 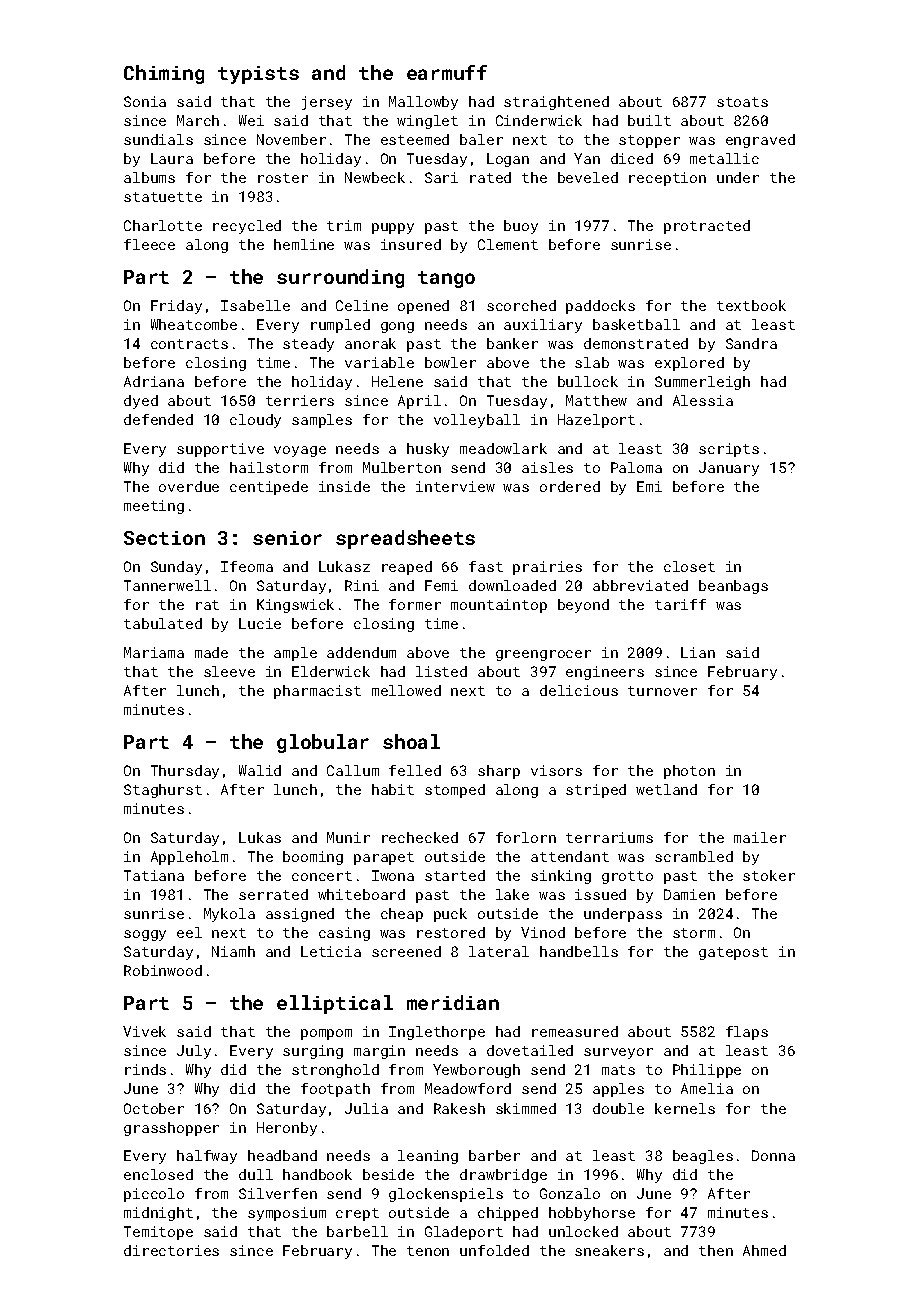 I want to click on explored, so click(x=689, y=364).
